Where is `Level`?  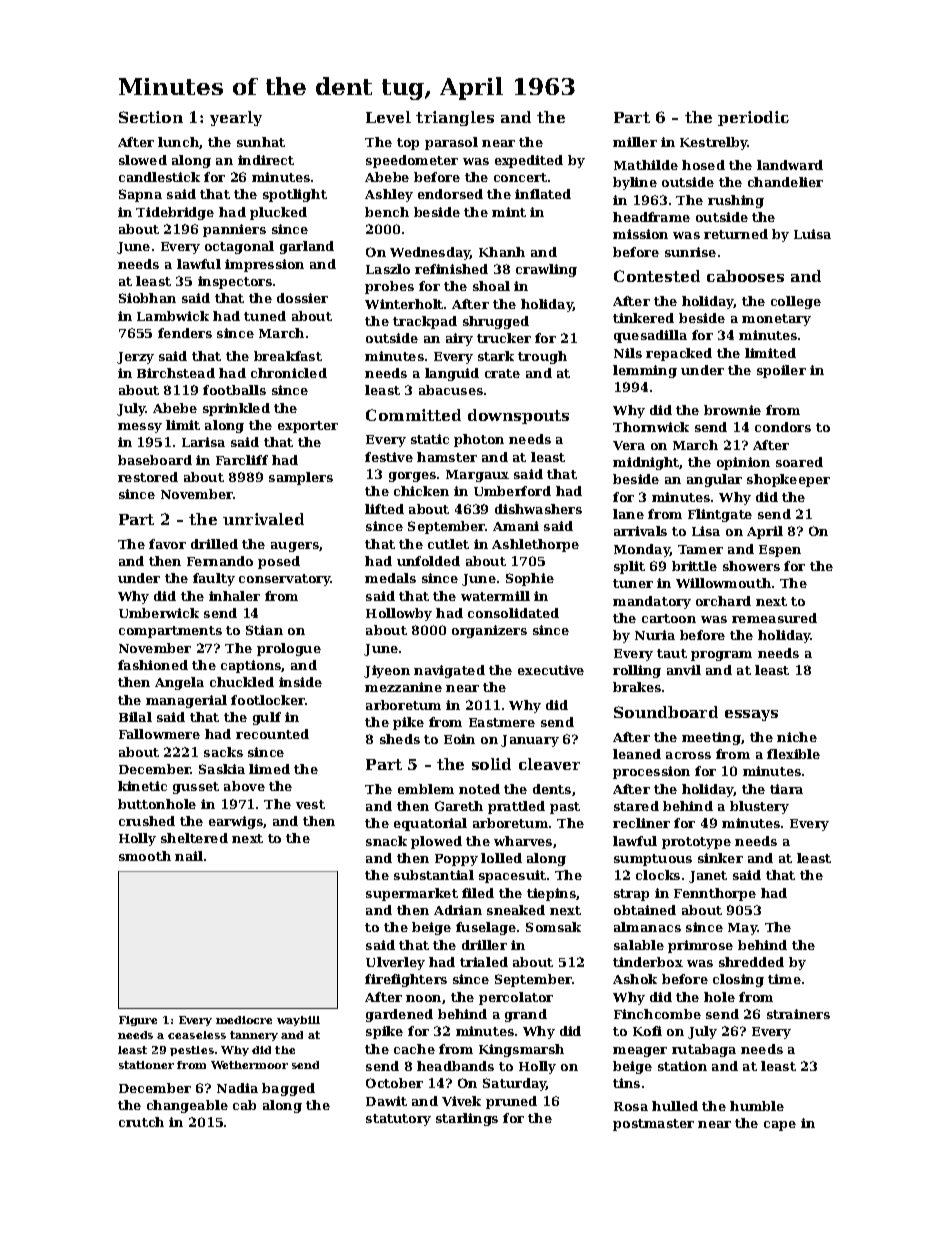
Level is located at coordinates (388, 117).
